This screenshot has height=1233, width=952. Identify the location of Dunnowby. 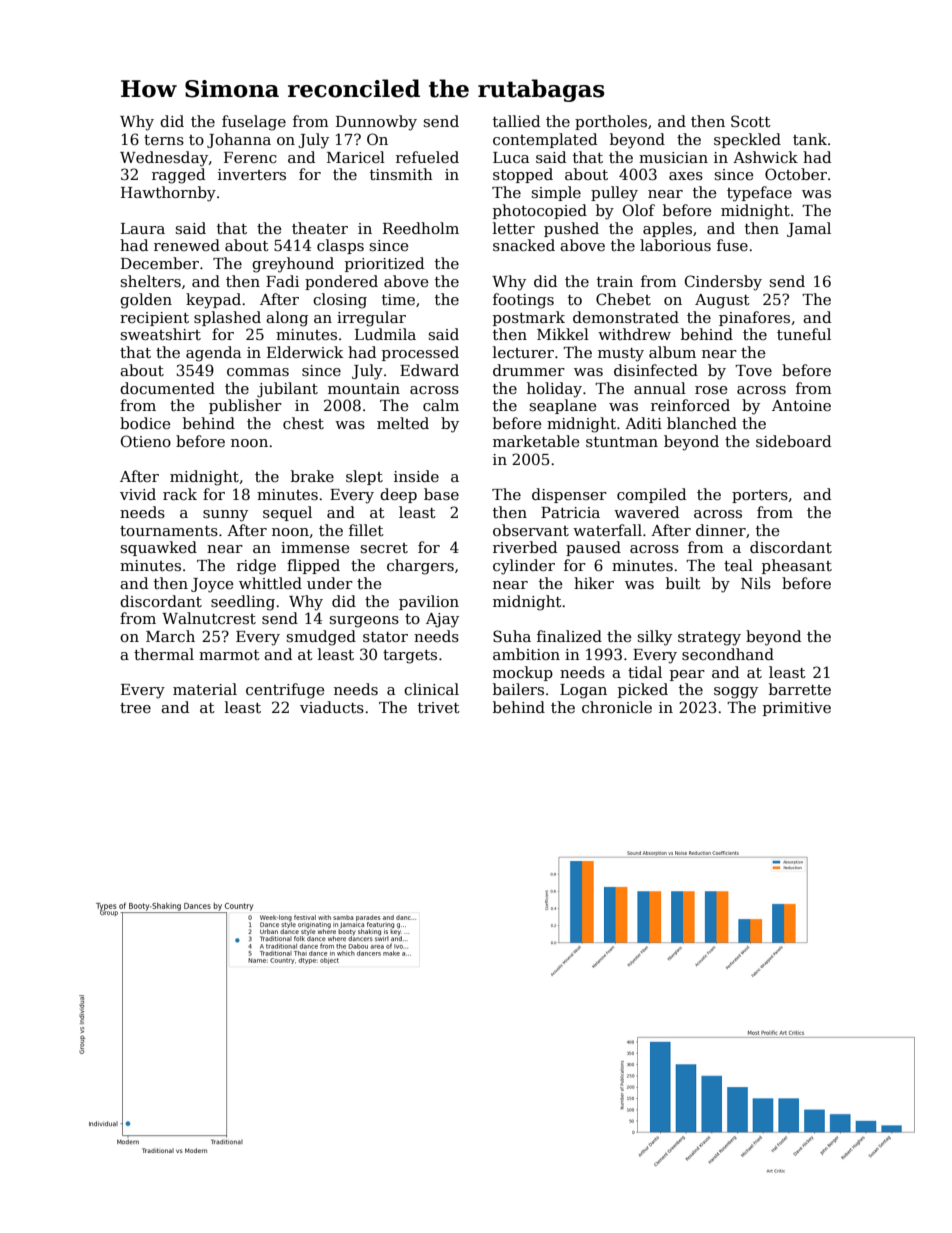
(376, 123).
